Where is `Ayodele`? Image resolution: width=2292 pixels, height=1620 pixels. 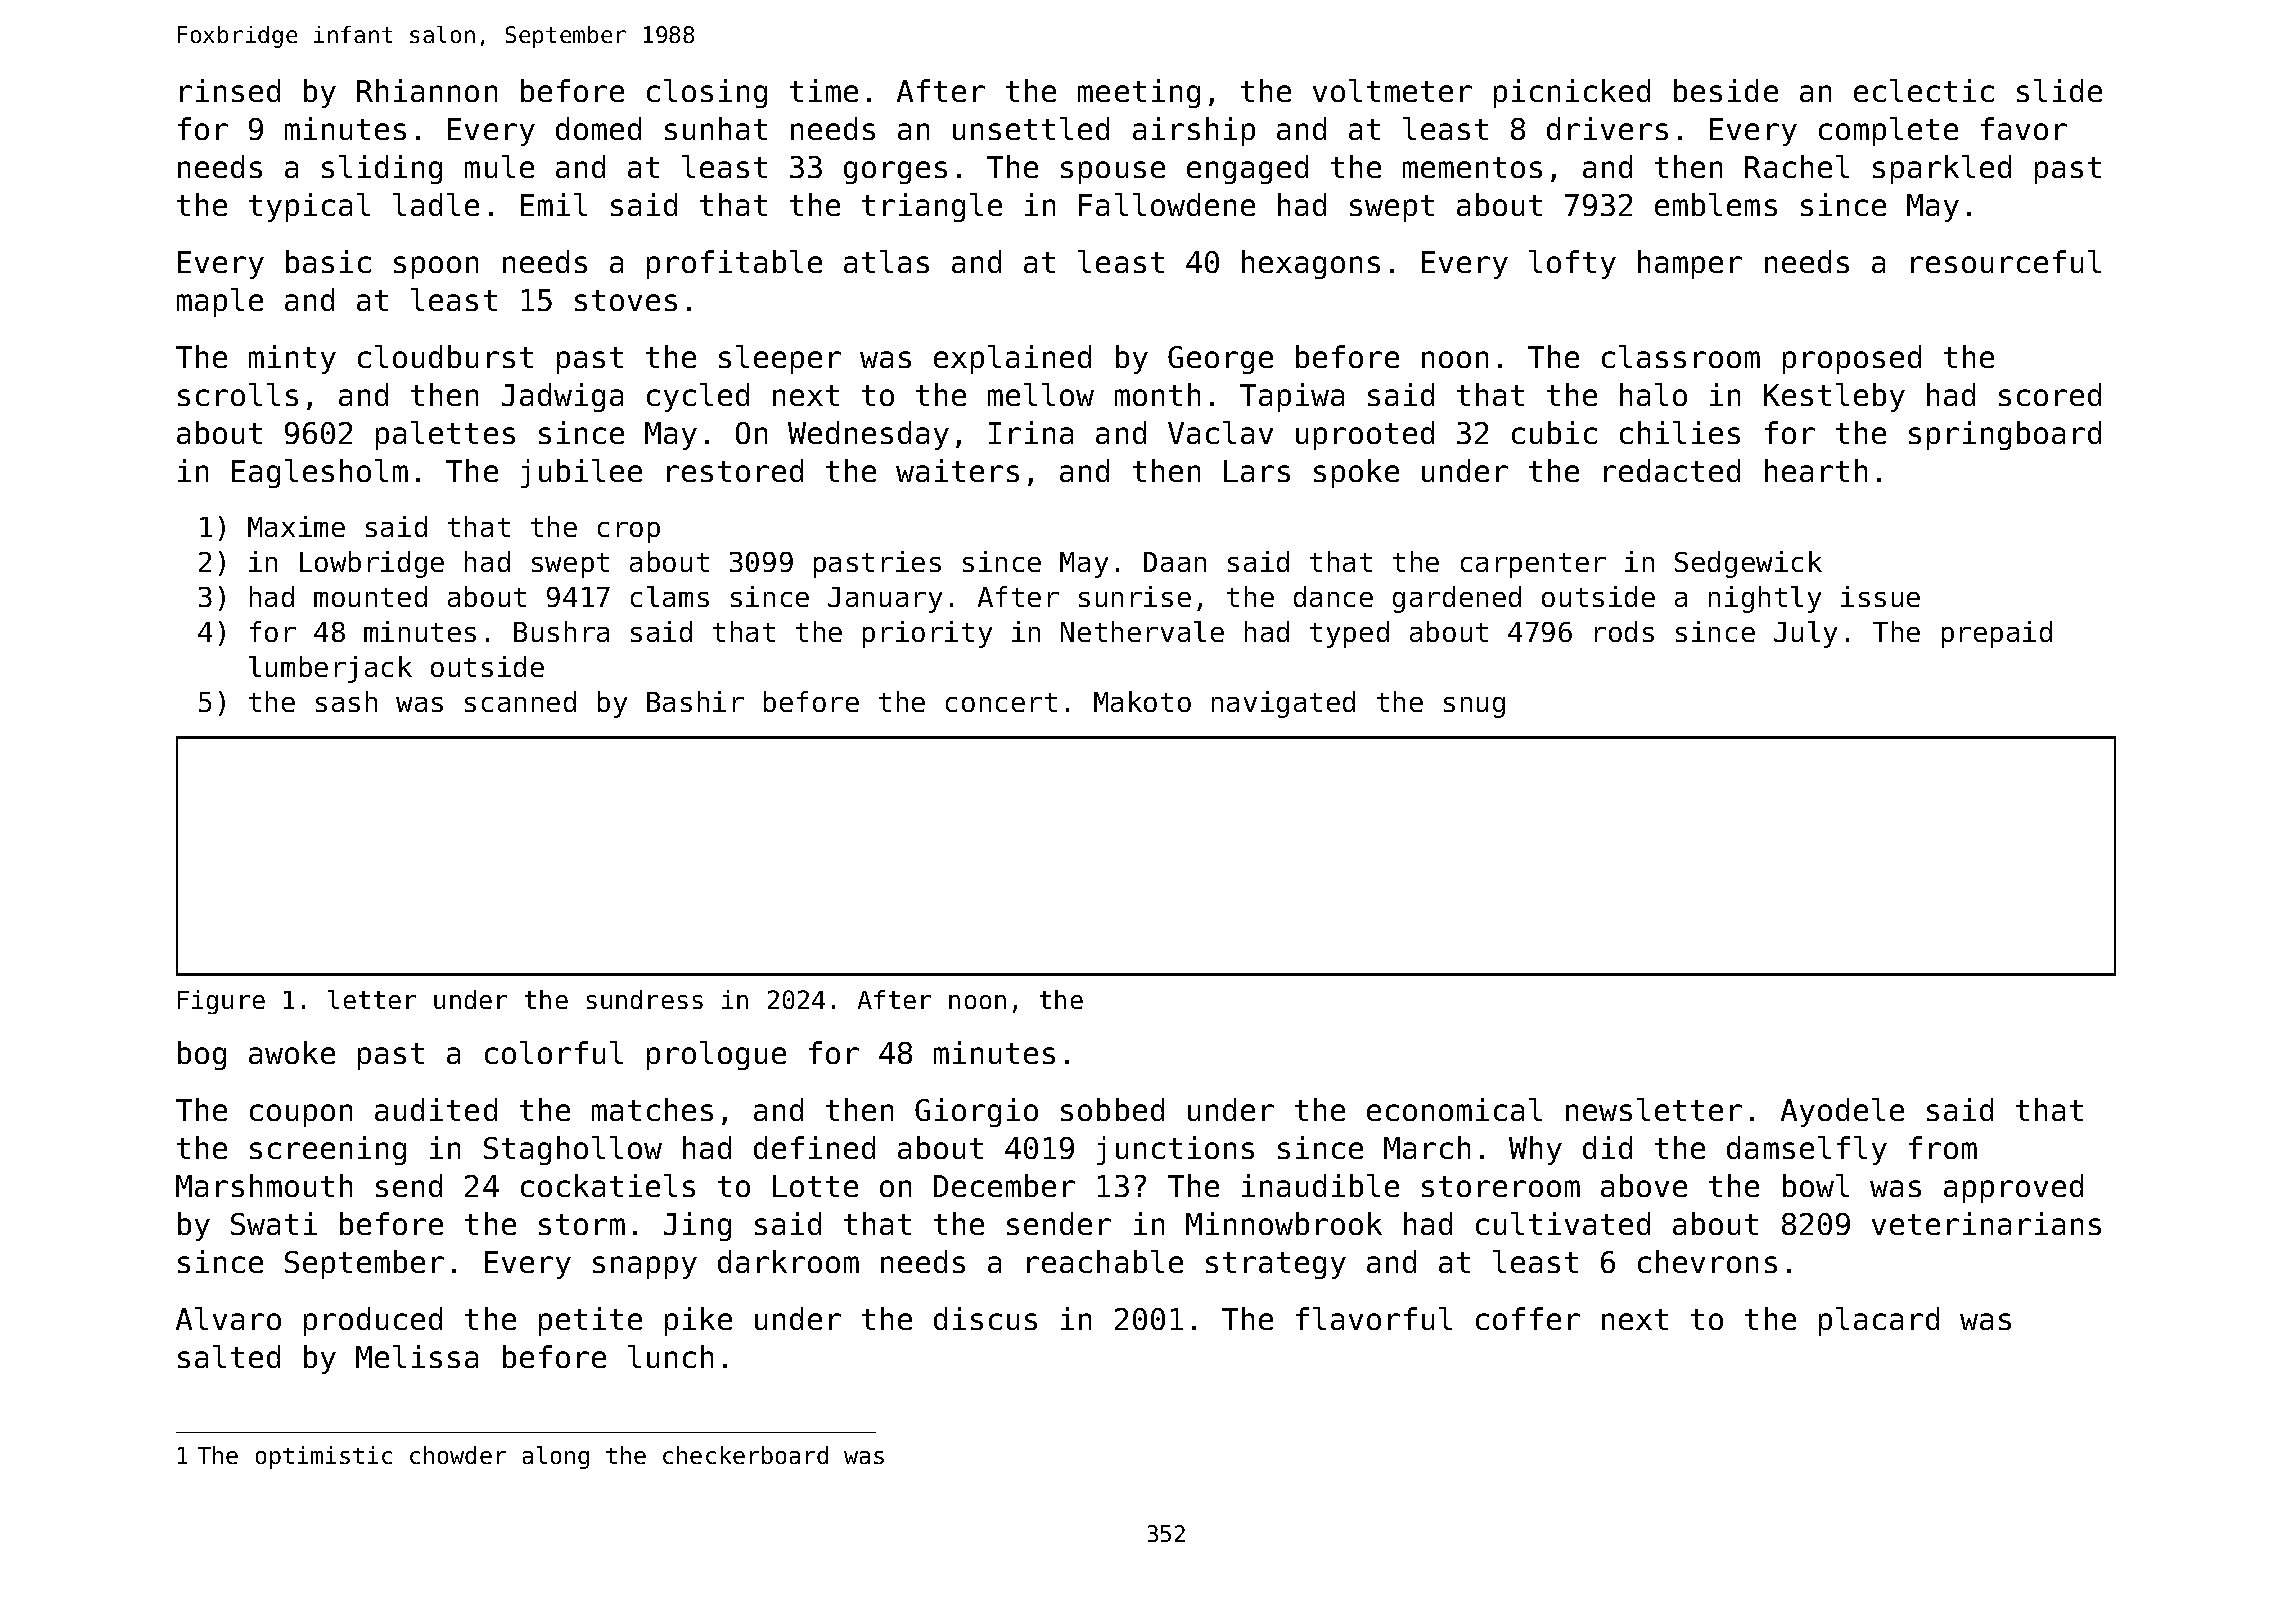
Ayodele is located at coordinates (1842, 1112).
